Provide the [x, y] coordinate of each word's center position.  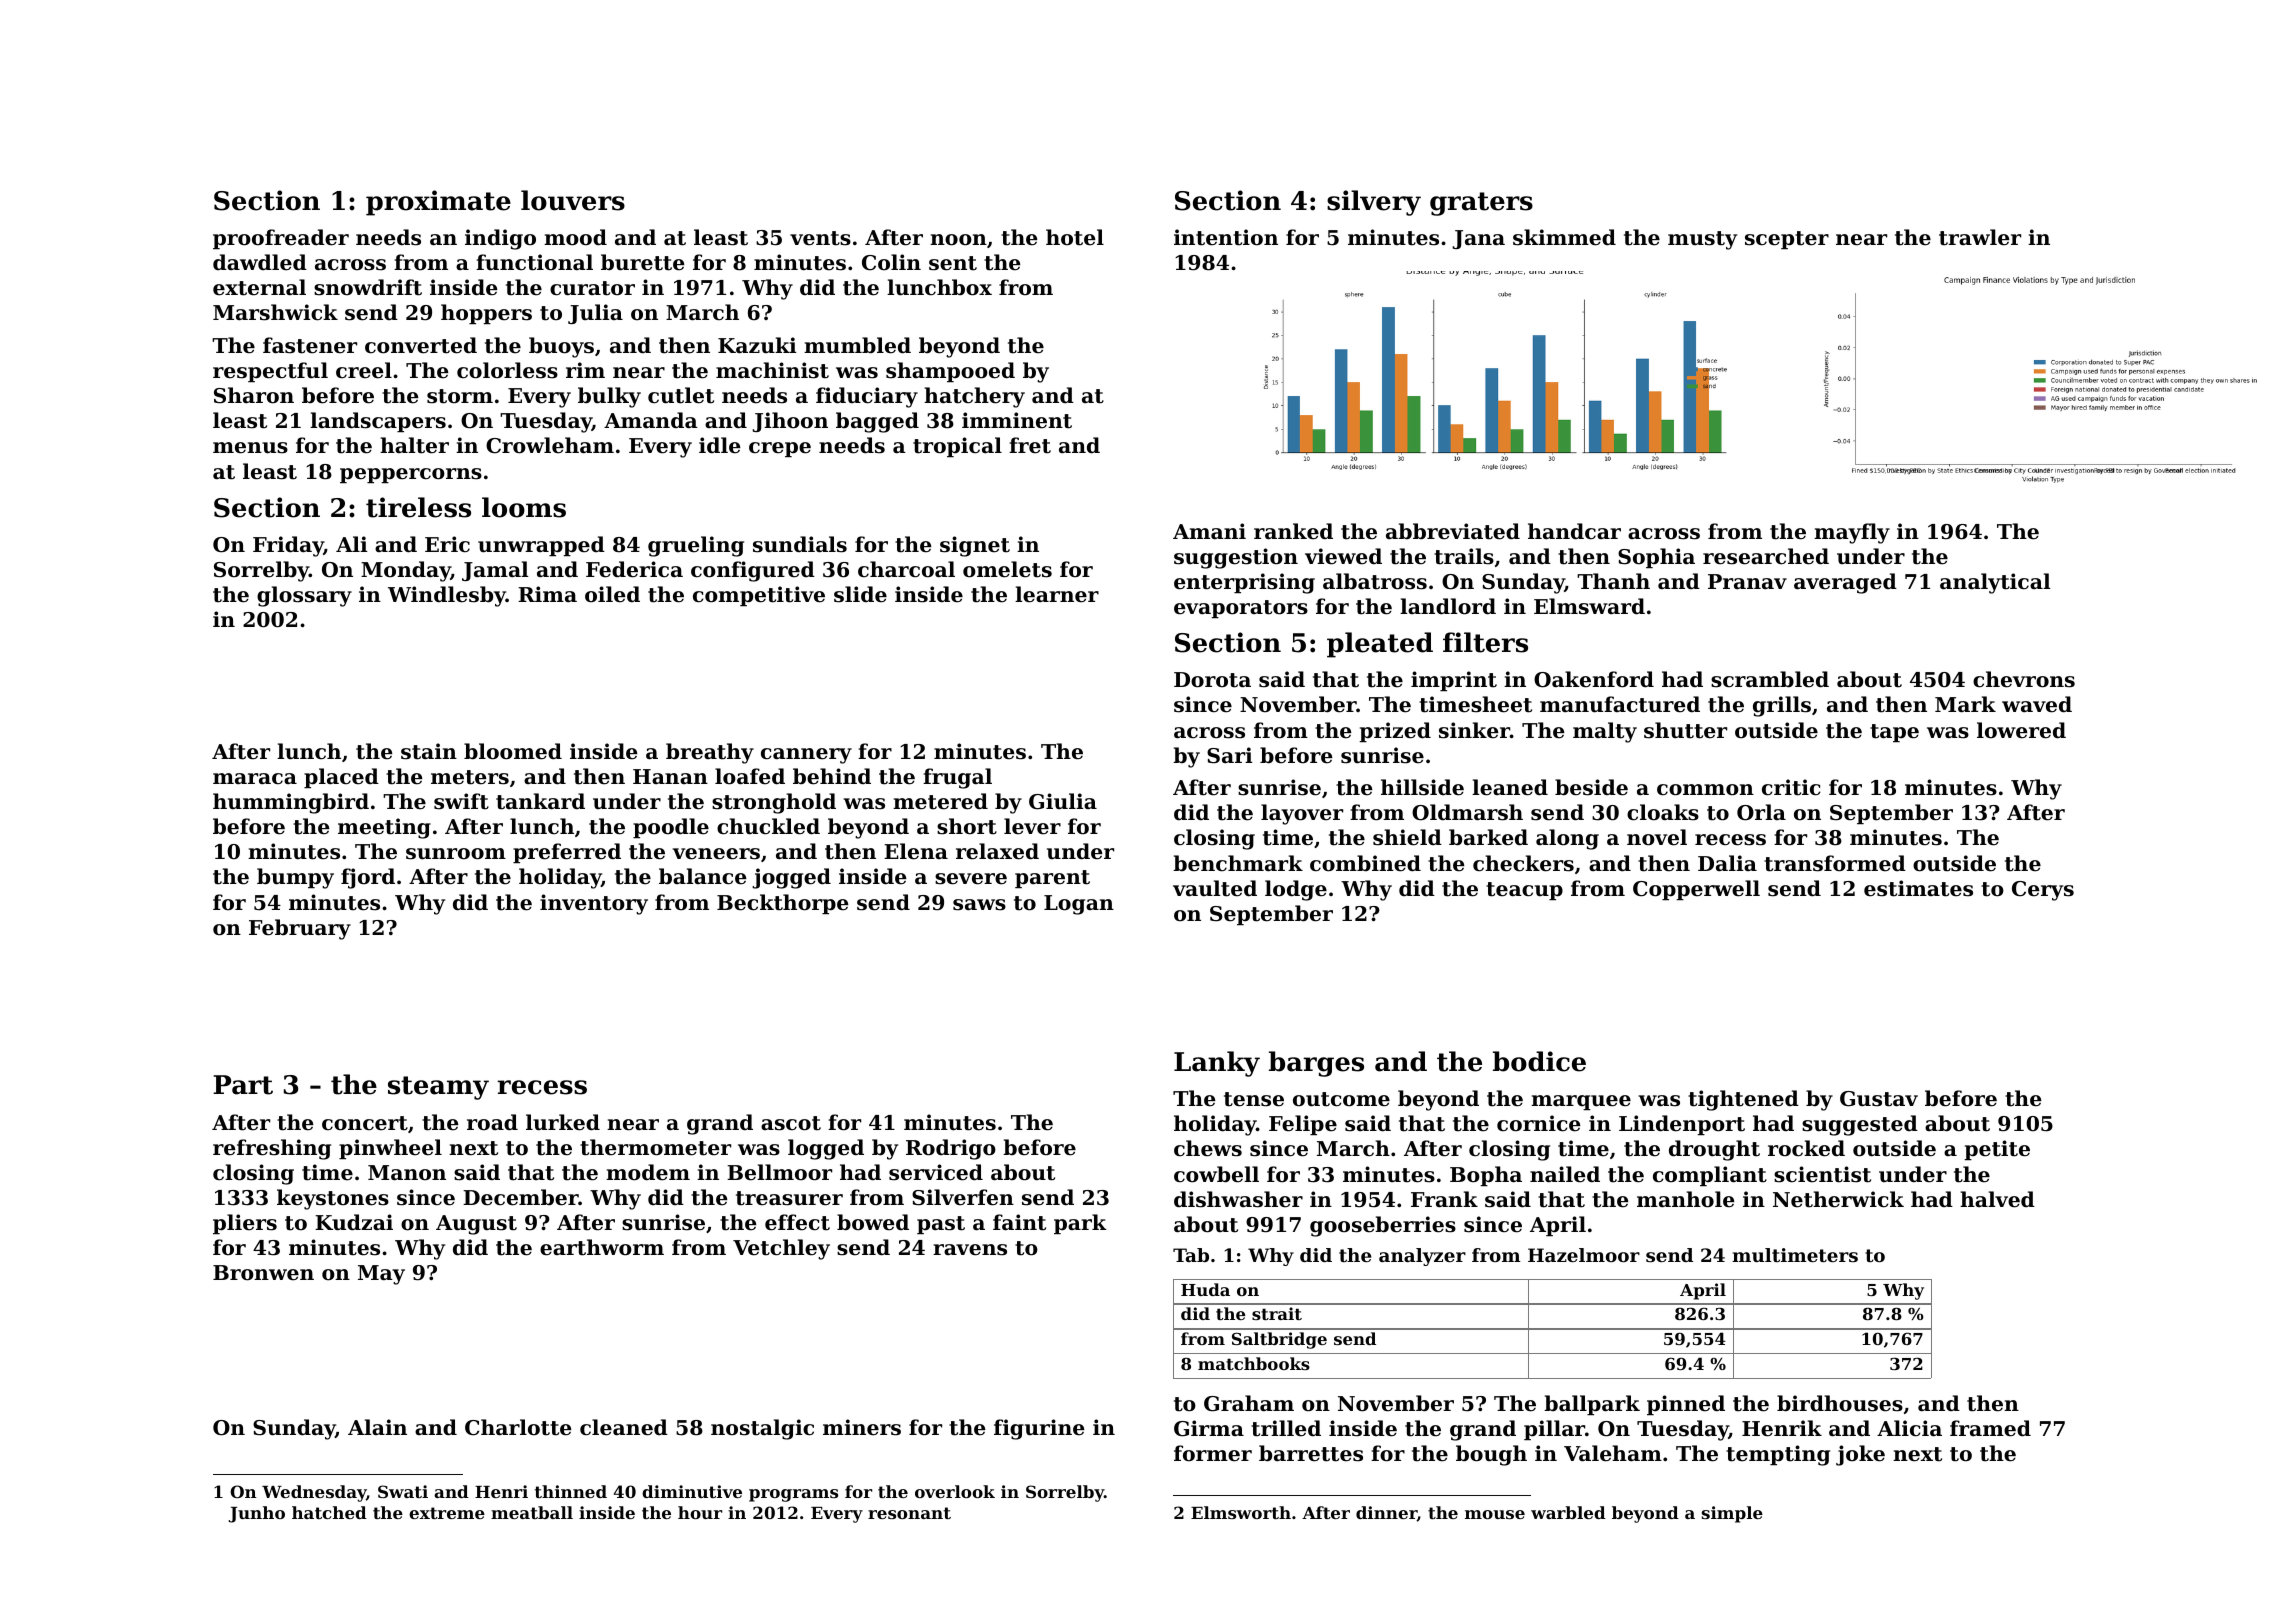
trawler [1980, 237]
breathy [710, 753]
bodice [1539, 1061]
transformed [1835, 863]
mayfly [1852, 533]
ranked [1293, 531]
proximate [438, 203]
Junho [257, 1514]
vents [820, 238]
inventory [594, 904]
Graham [1249, 1403]
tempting [1778, 1455]
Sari [1229, 755]
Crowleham [550, 445]
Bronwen [263, 1273]
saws [979, 905]
